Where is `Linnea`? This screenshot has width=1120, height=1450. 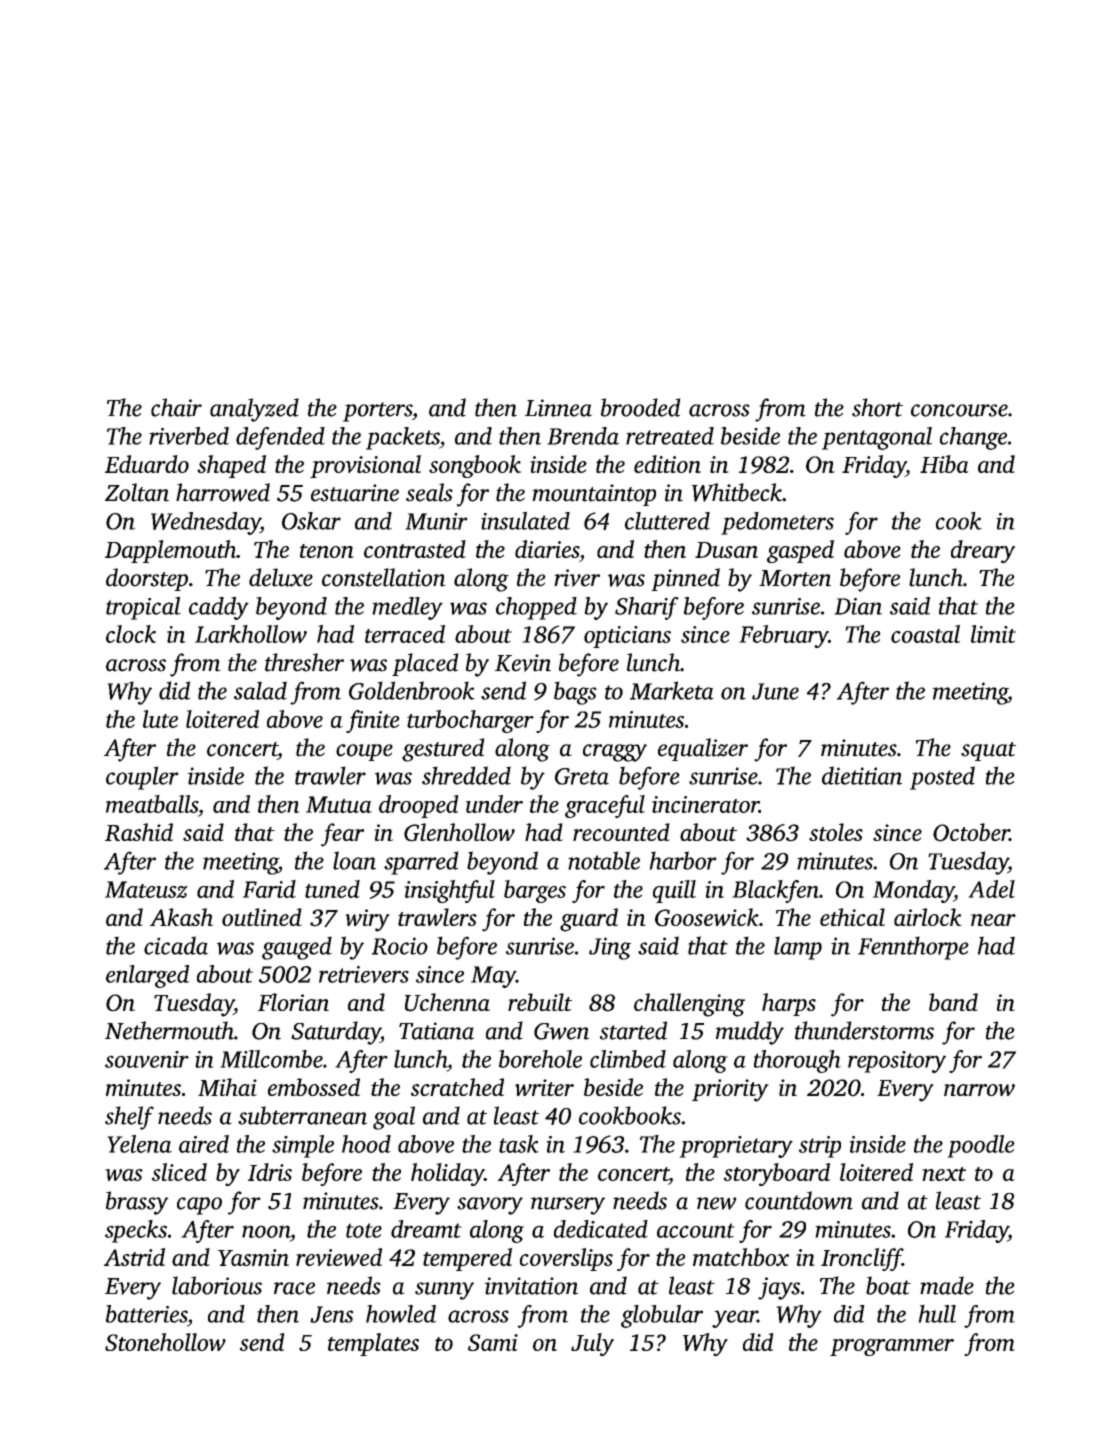
Linnea is located at coordinates (558, 408).
